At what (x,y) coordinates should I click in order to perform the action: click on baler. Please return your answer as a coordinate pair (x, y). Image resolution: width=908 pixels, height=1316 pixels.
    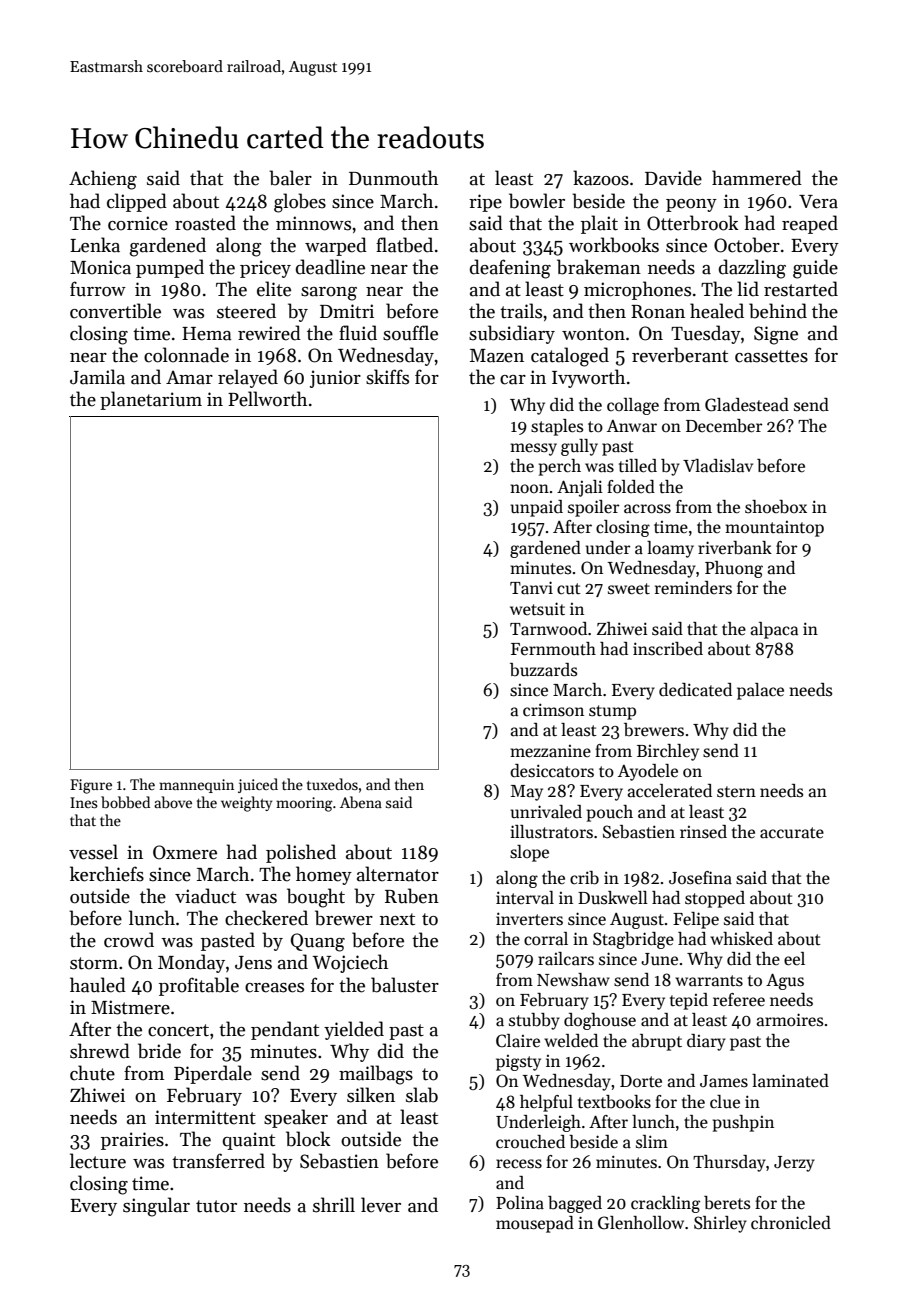
    Looking at the image, I should click on (290, 178).
